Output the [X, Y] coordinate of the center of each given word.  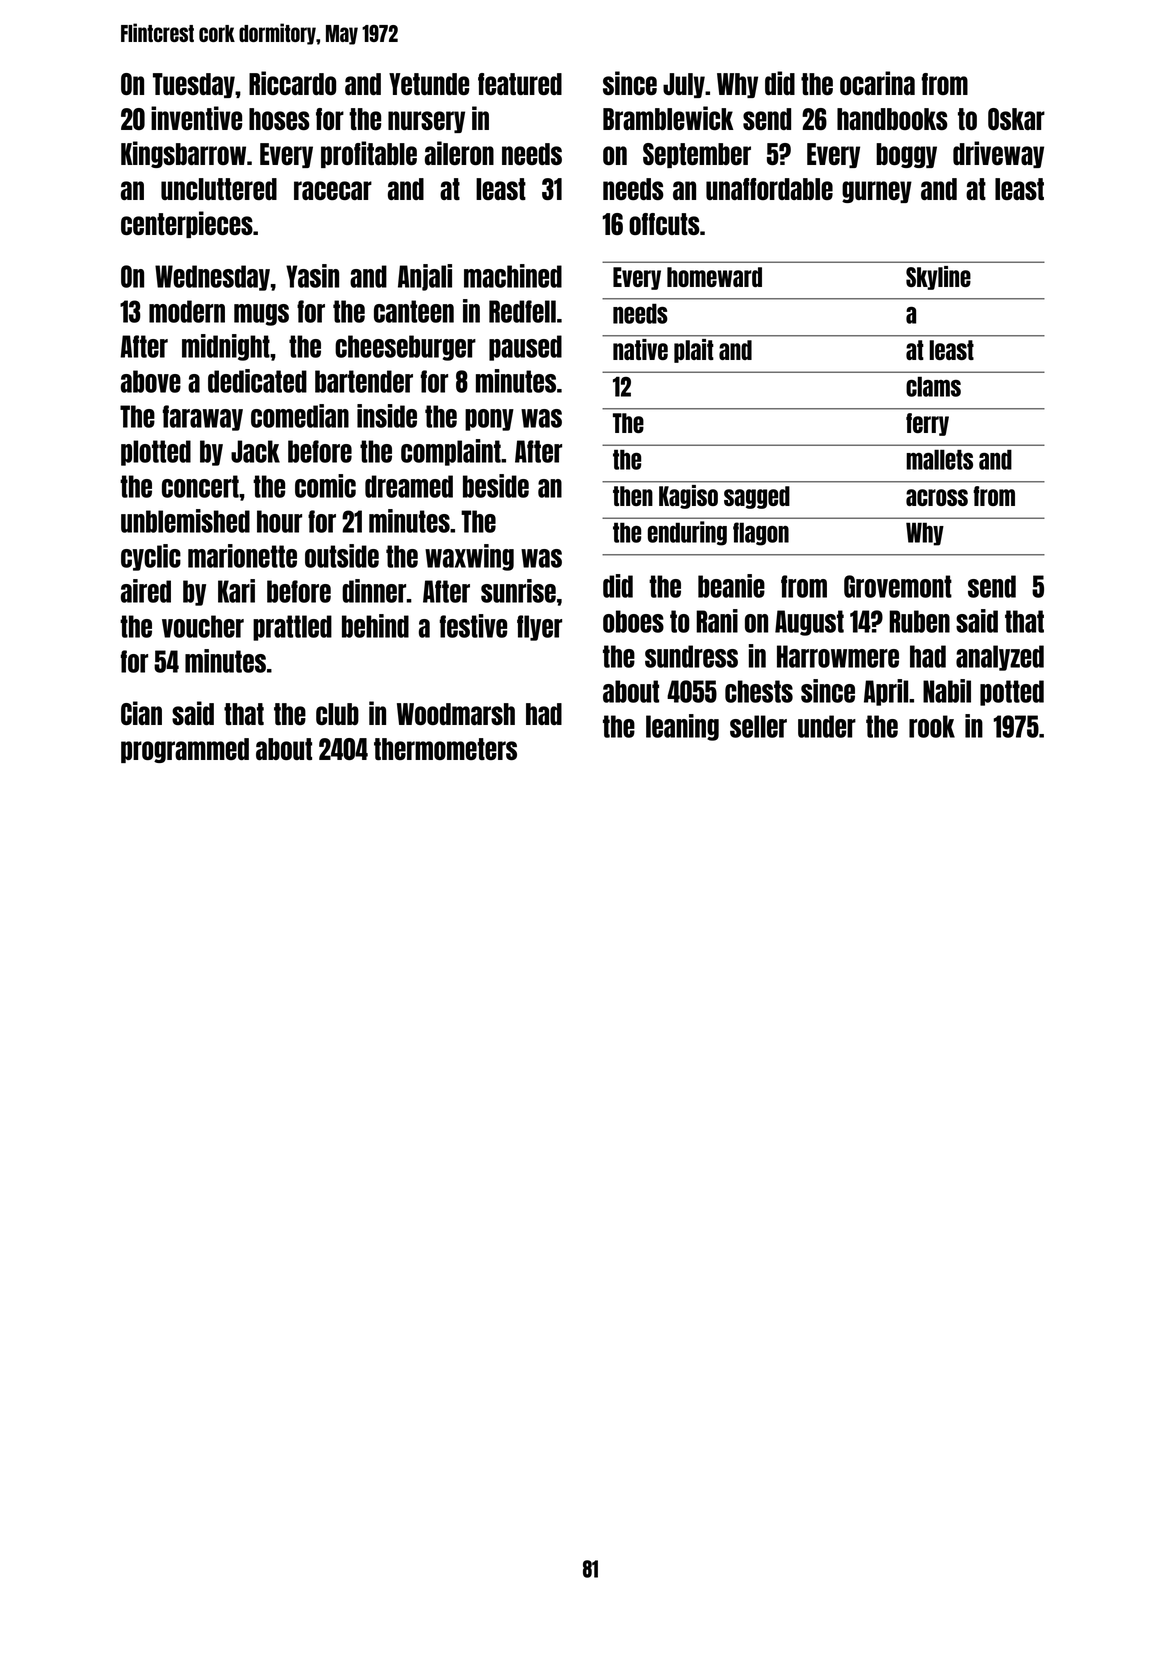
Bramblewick [668, 118]
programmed [185, 750]
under [827, 726]
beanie [731, 586]
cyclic [151, 557]
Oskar [1016, 119]
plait [694, 351]
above [151, 381]
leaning [682, 727]
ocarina [877, 83]
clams [933, 386]
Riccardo [292, 83]
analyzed [1000, 658]
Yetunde [429, 84]
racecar [333, 190]
